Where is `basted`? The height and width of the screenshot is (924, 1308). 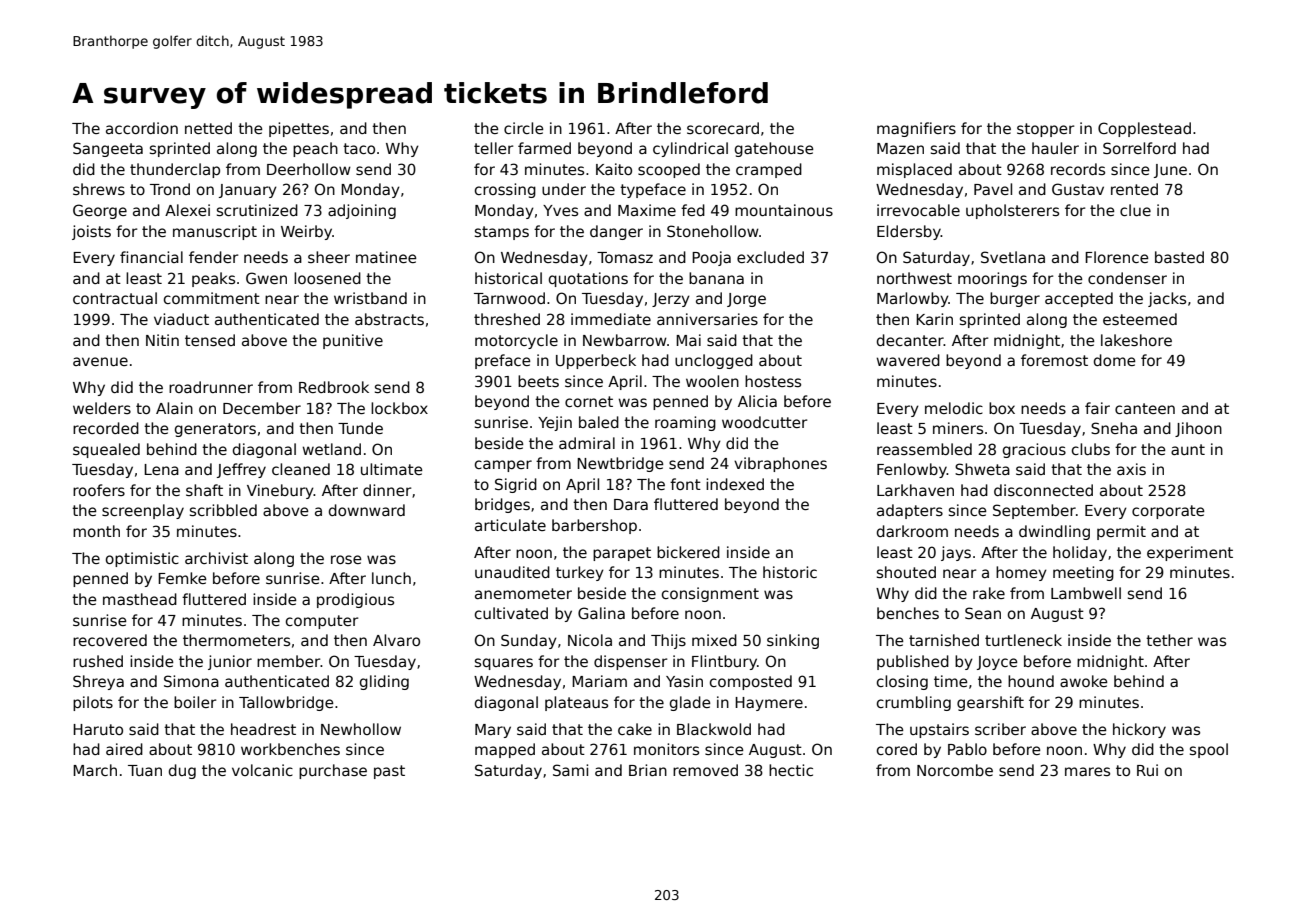
basted is located at coordinates (1179, 257).
